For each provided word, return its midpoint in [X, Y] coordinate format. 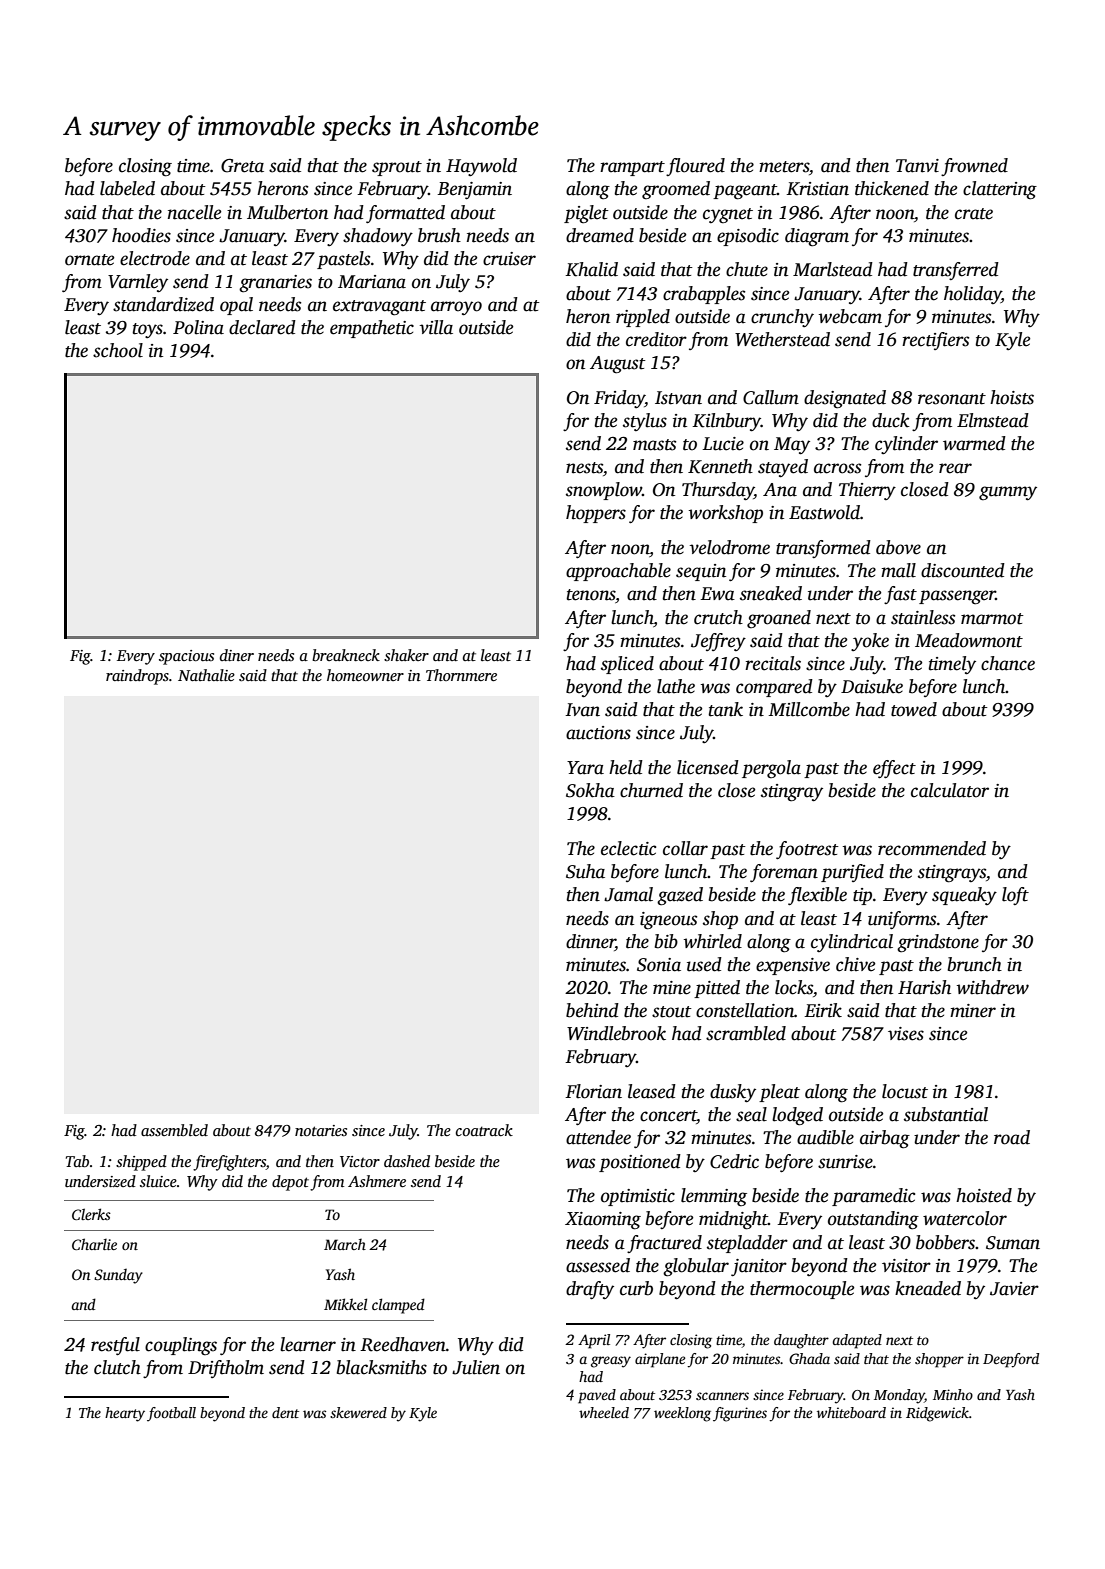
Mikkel [345, 1304]
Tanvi [917, 166]
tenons [591, 596]
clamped [398, 1306]
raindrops [137, 677]
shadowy [378, 237]
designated [845, 399]
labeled [127, 188]
